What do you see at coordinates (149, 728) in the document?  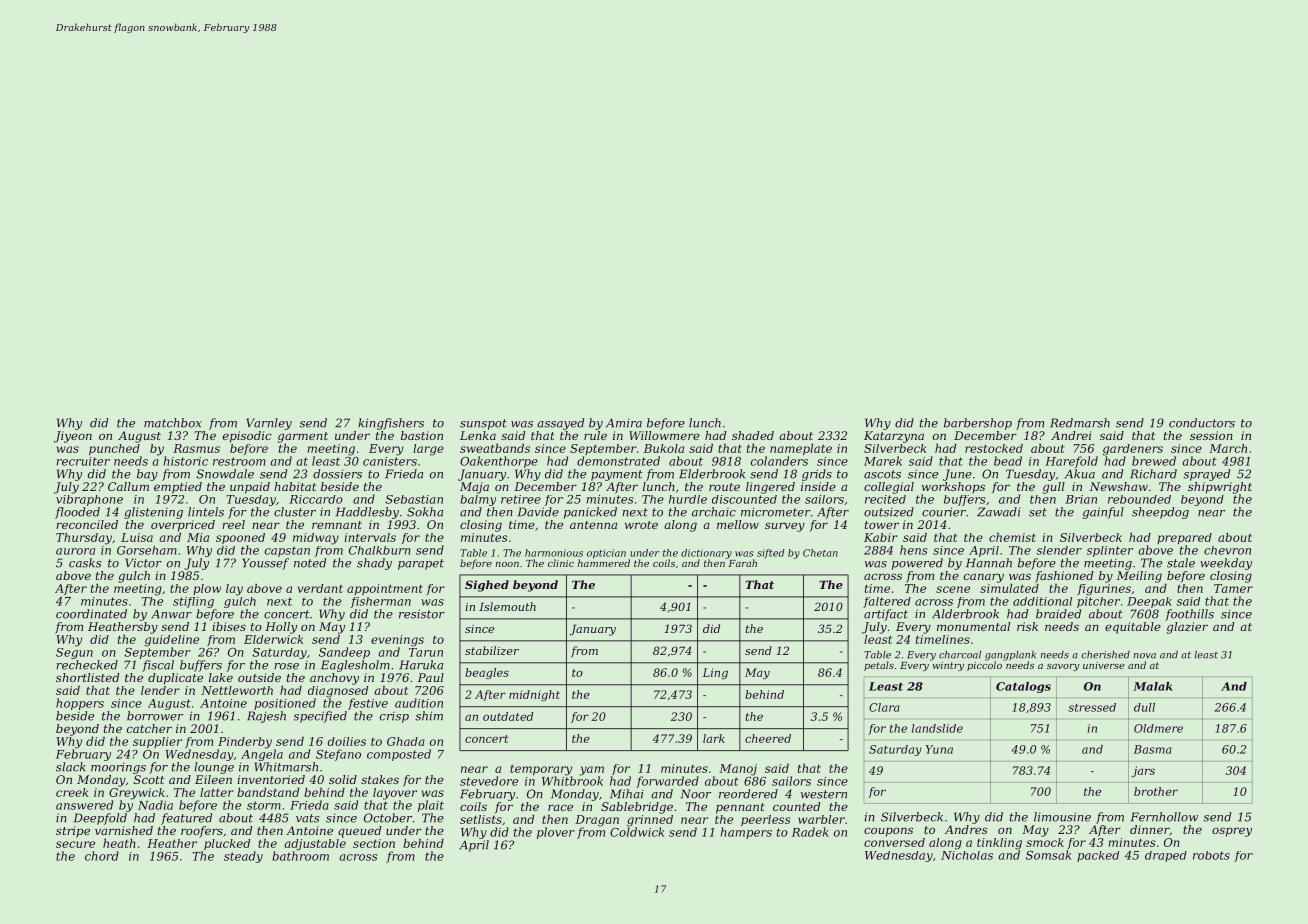 I see `catcher` at bounding box center [149, 728].
